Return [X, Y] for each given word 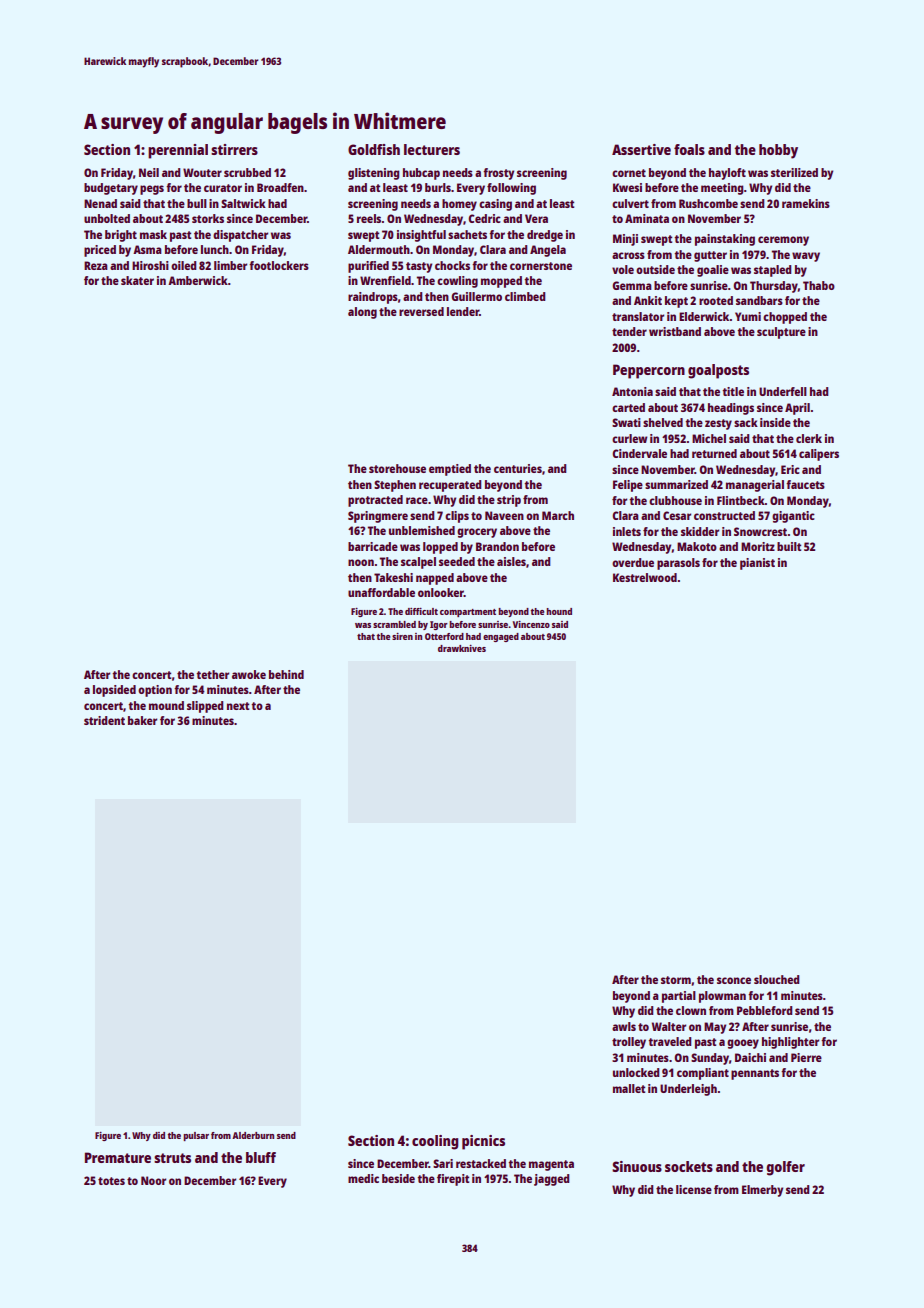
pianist [757, 564]
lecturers [432, 149]
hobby [778, 151]
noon [361, 562]
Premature [118, 1157]
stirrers [234, 149]
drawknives [462, 648]
